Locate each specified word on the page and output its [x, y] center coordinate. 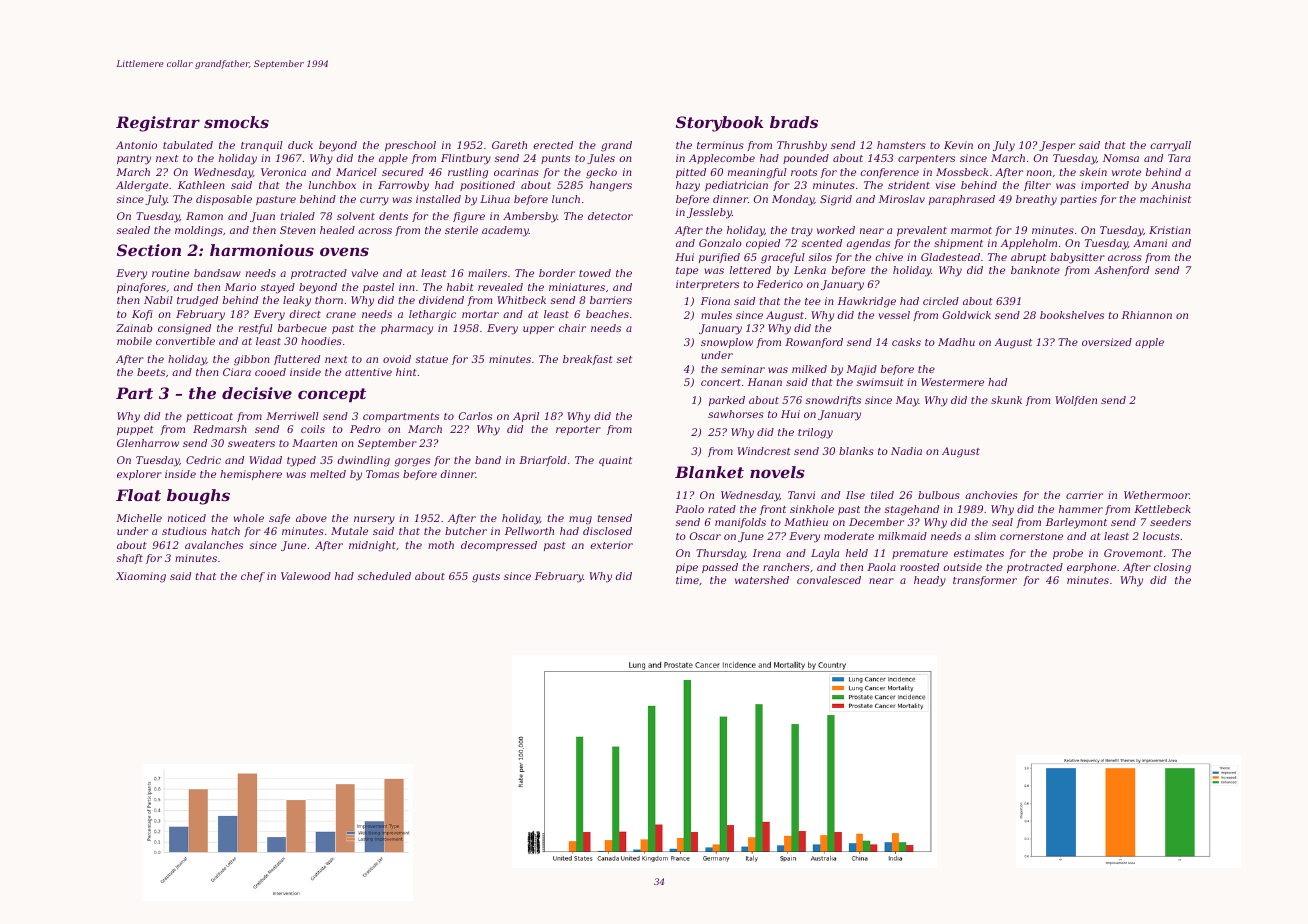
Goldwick [967, 315]
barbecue [302, 328]
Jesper [1057, 146]
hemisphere [251, 475]
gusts [486, 578]
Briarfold [543, 461]
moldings [199, 231]
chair [572, 328]
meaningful [757, 173]
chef [253, 577]
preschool [410, 146]
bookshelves [1072, 315]
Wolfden [1076, 401]
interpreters [707, 285]
